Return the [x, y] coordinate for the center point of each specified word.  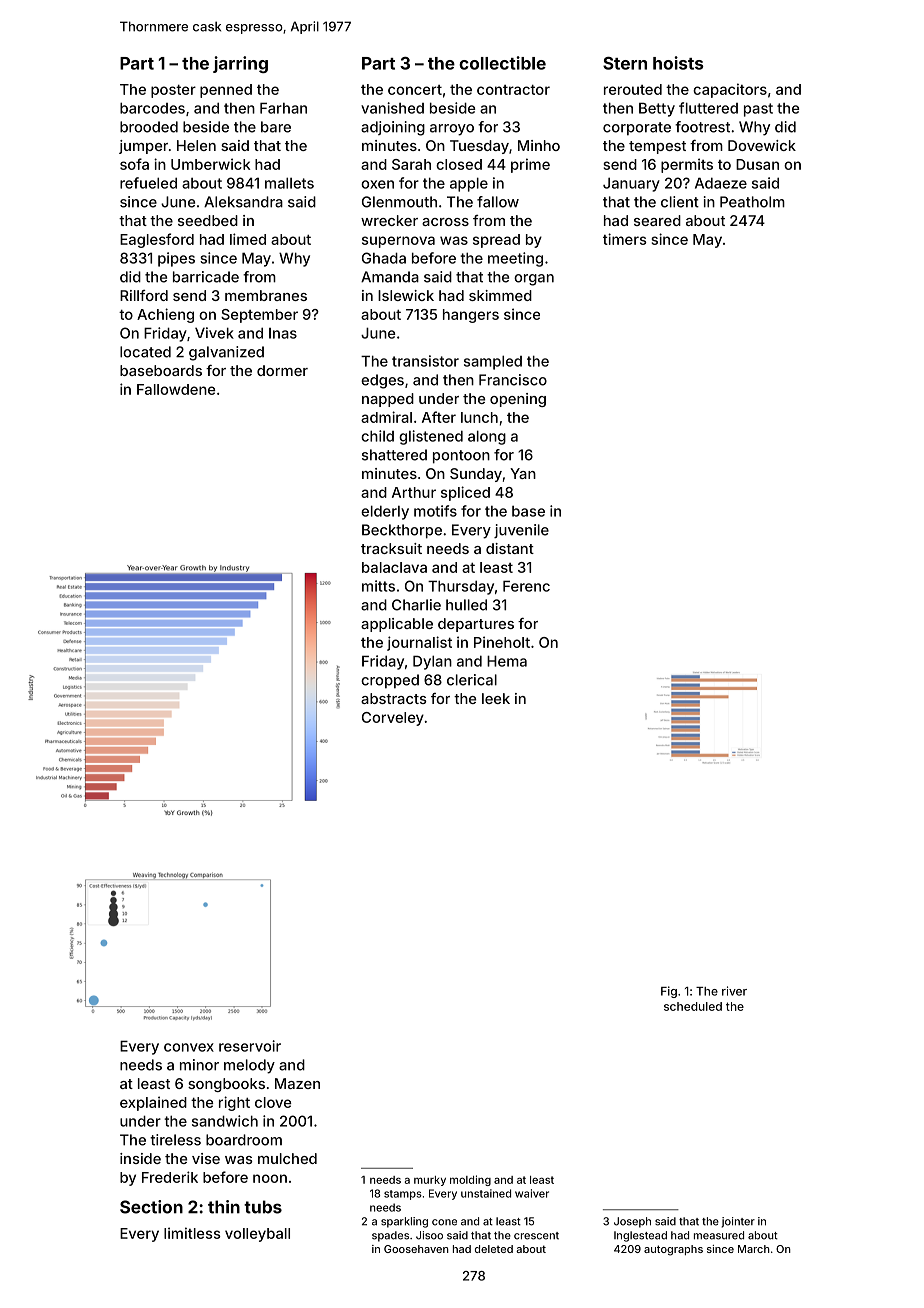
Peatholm [752, 202]
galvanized [226, 353]
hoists [678, 63]
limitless [192, 1233]
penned [226, 91]
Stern [625, 63]
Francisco [513, 380]
